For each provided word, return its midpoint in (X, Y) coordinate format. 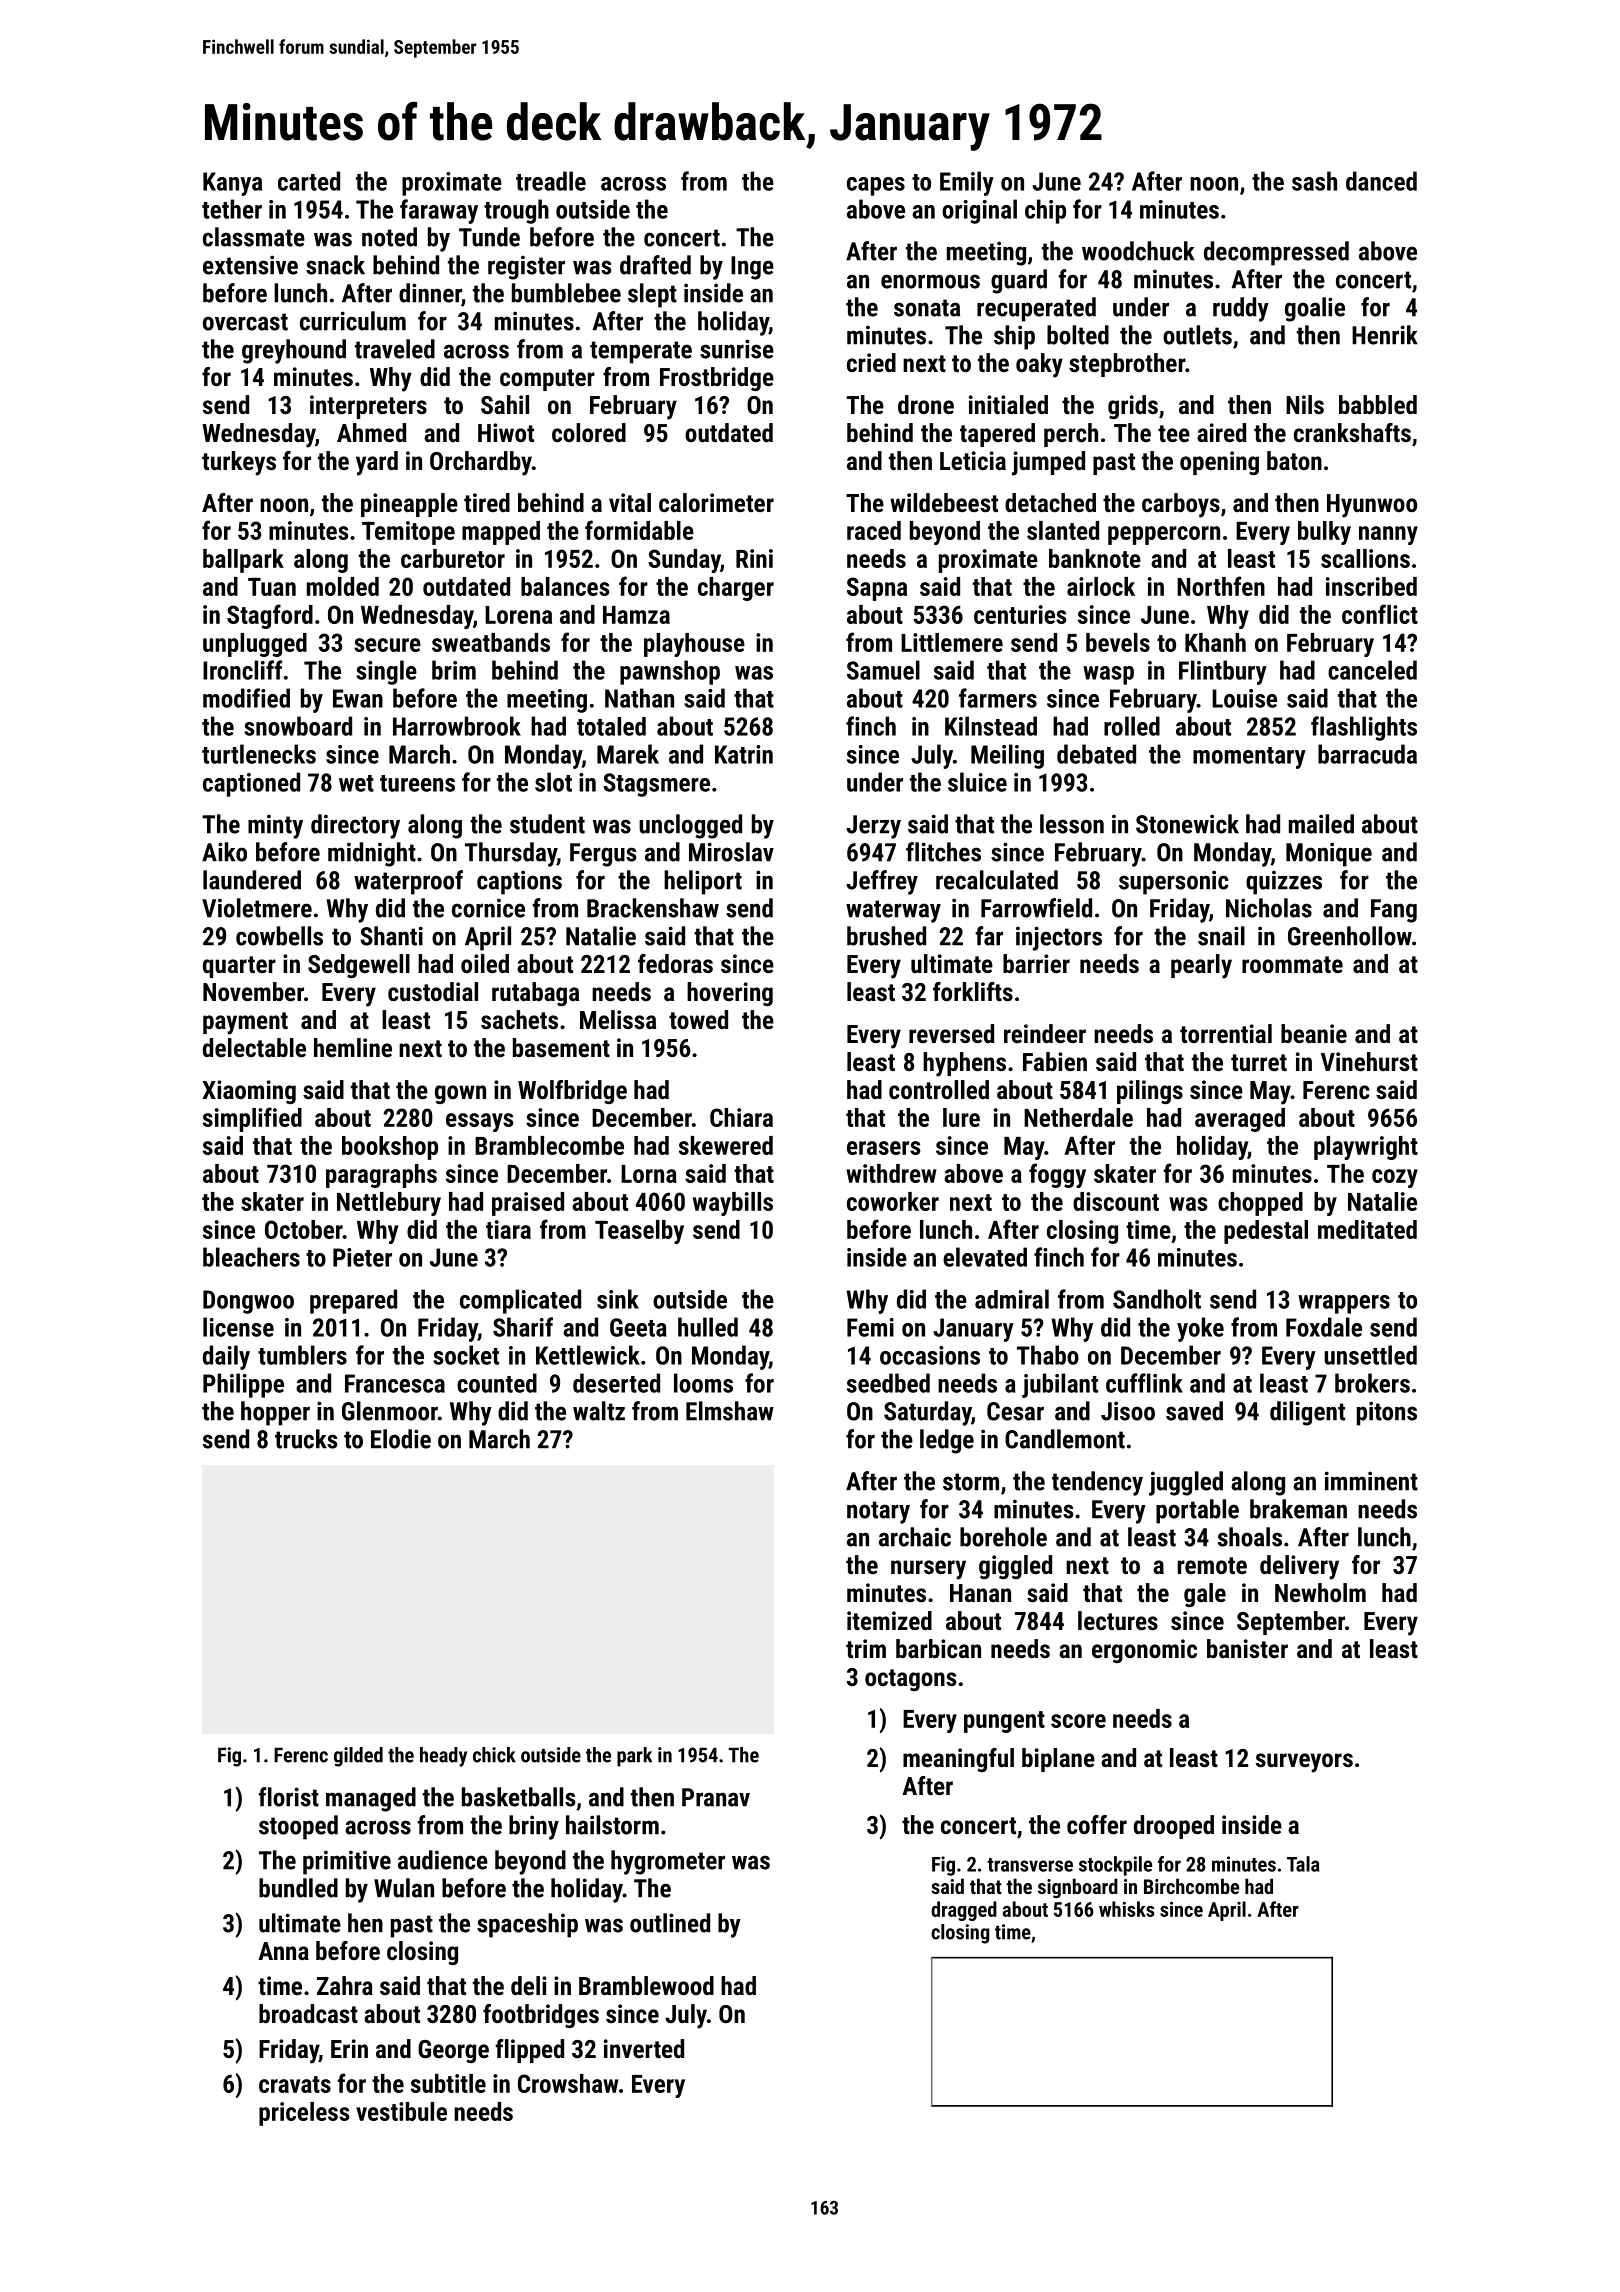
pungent (1004, 1722)
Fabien (1055, 1061)
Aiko (224, 852)
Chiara (741, 1117)
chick (494, 1755)
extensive (250, 265)
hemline (353, 1047)
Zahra (345, 1985)
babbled (1378, 404)
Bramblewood (646, 1985)
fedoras (675, 963)
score (1078, 1721)
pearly (1201, 966)
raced (874, 530)
